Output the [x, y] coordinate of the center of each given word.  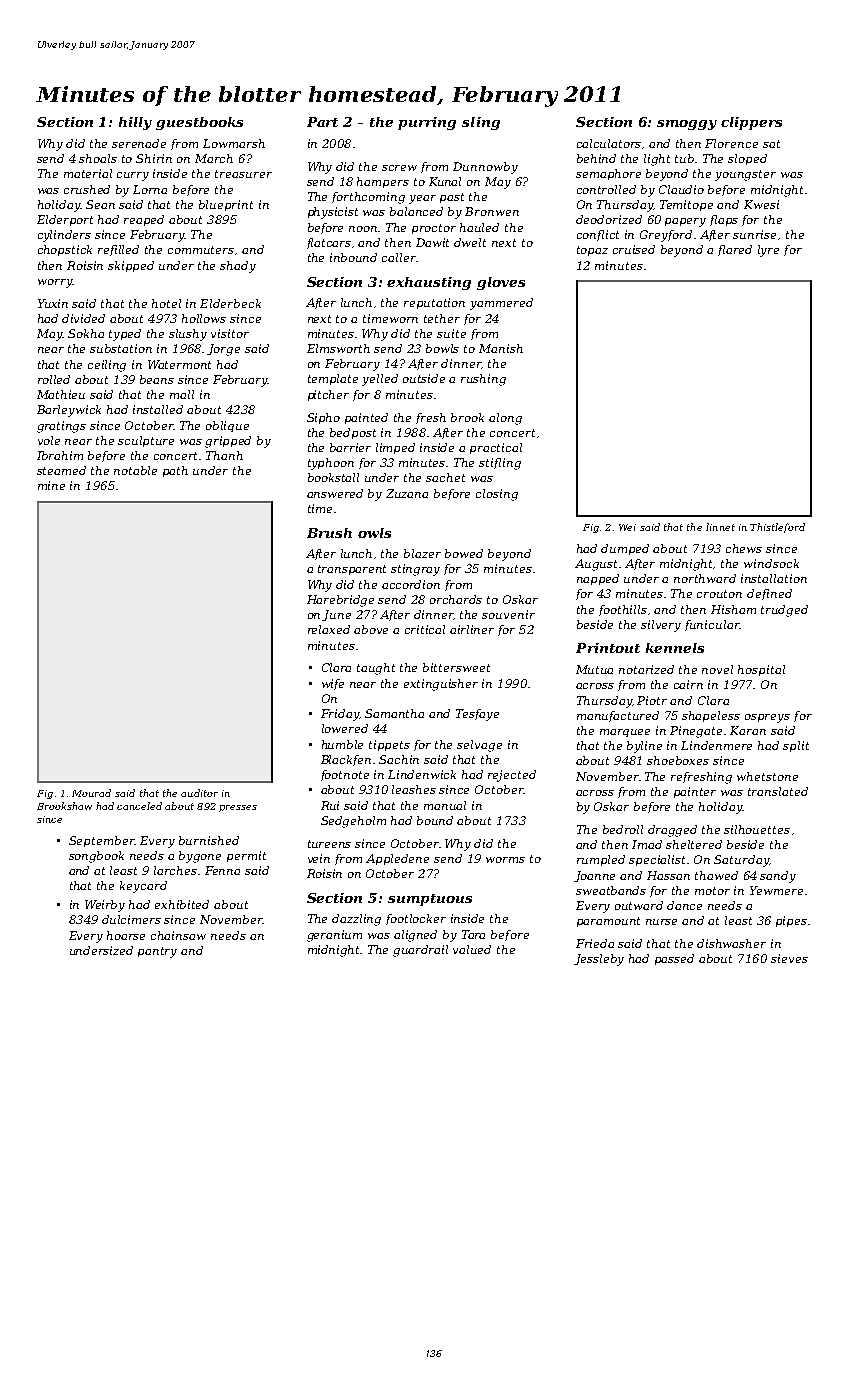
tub [684, 158]
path [175, 471]
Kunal [445, 181]
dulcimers [131, 919]
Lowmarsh [234, 143]
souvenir [508, 614]
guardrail [420, 951]
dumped [625, 549]
